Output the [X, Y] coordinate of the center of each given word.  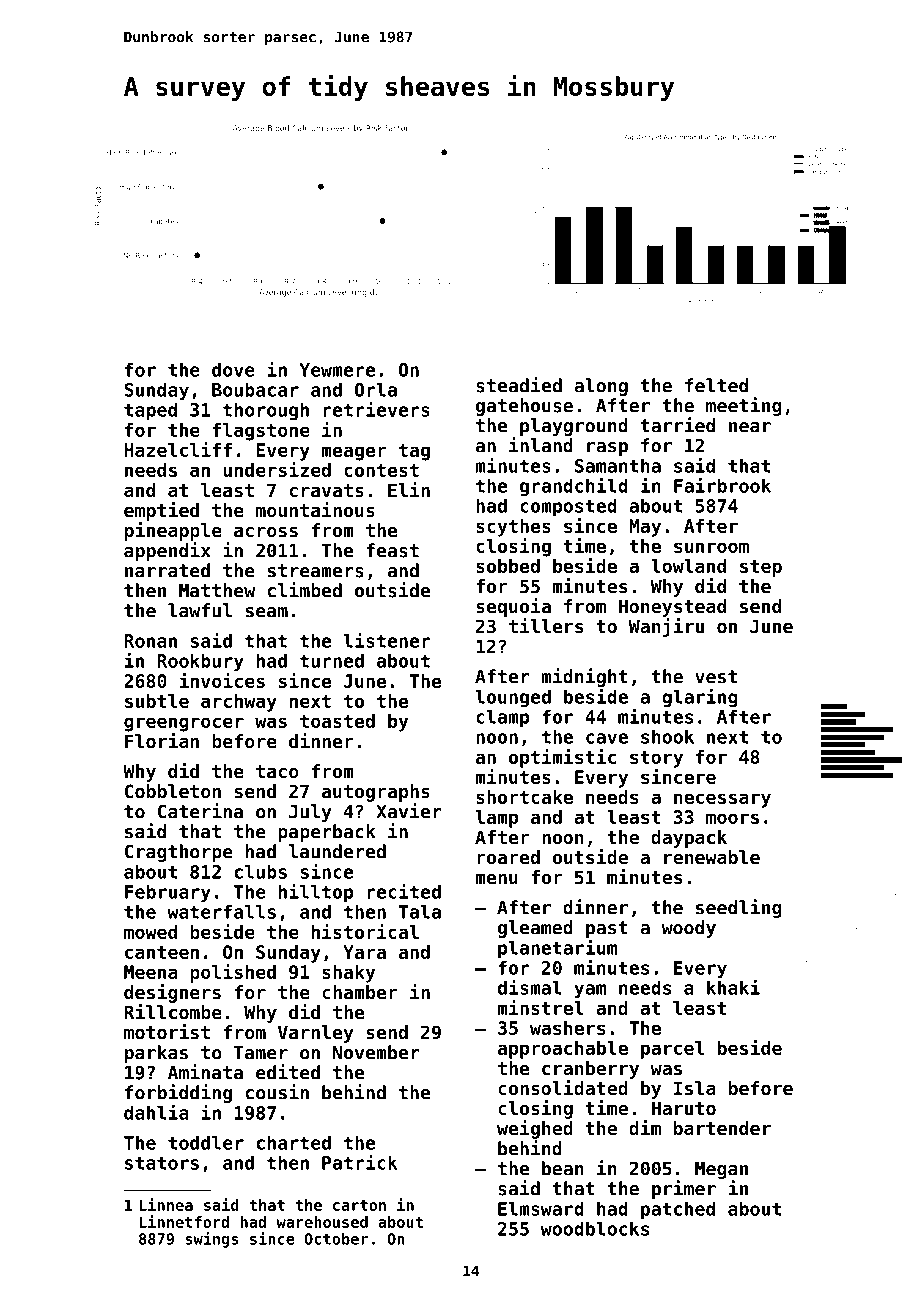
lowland [688, 566]
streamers [316, 571]
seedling [739, 908]
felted [716, 385]
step [761, 568]
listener [387, 640]
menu [496, 879]
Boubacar [255, 389]
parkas [156, 1054]
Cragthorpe [179, 853]
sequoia [513, 607]
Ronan [150, 641]
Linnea [166, 1204]
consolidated [563, 1088]
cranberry [590, 1070]
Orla [376, 389]
